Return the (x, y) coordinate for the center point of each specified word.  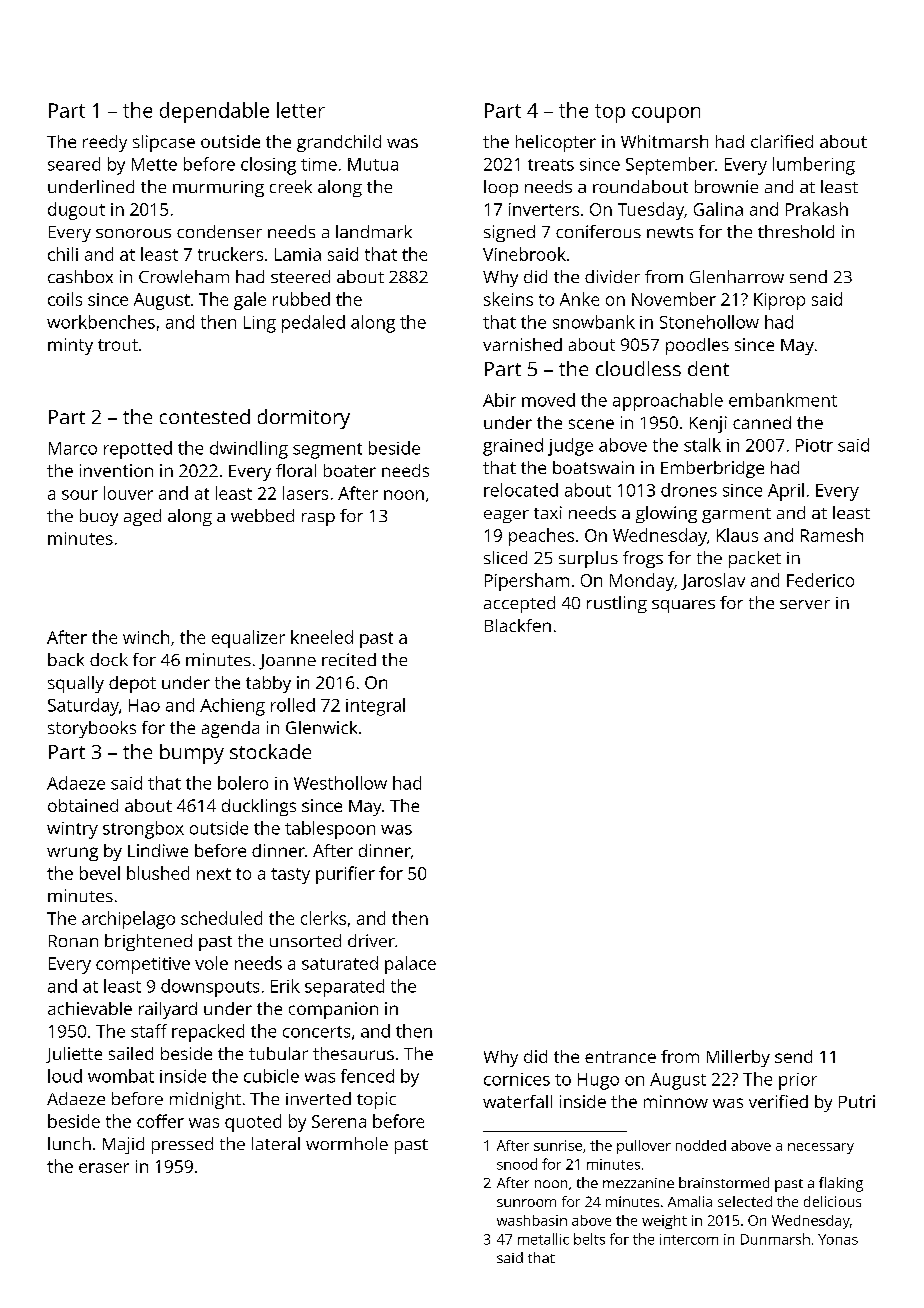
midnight (205, 1100)
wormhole (347, 1143)
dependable (214, 112)
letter (301, 110)
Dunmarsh (775, 1239)
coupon (666, 115)
